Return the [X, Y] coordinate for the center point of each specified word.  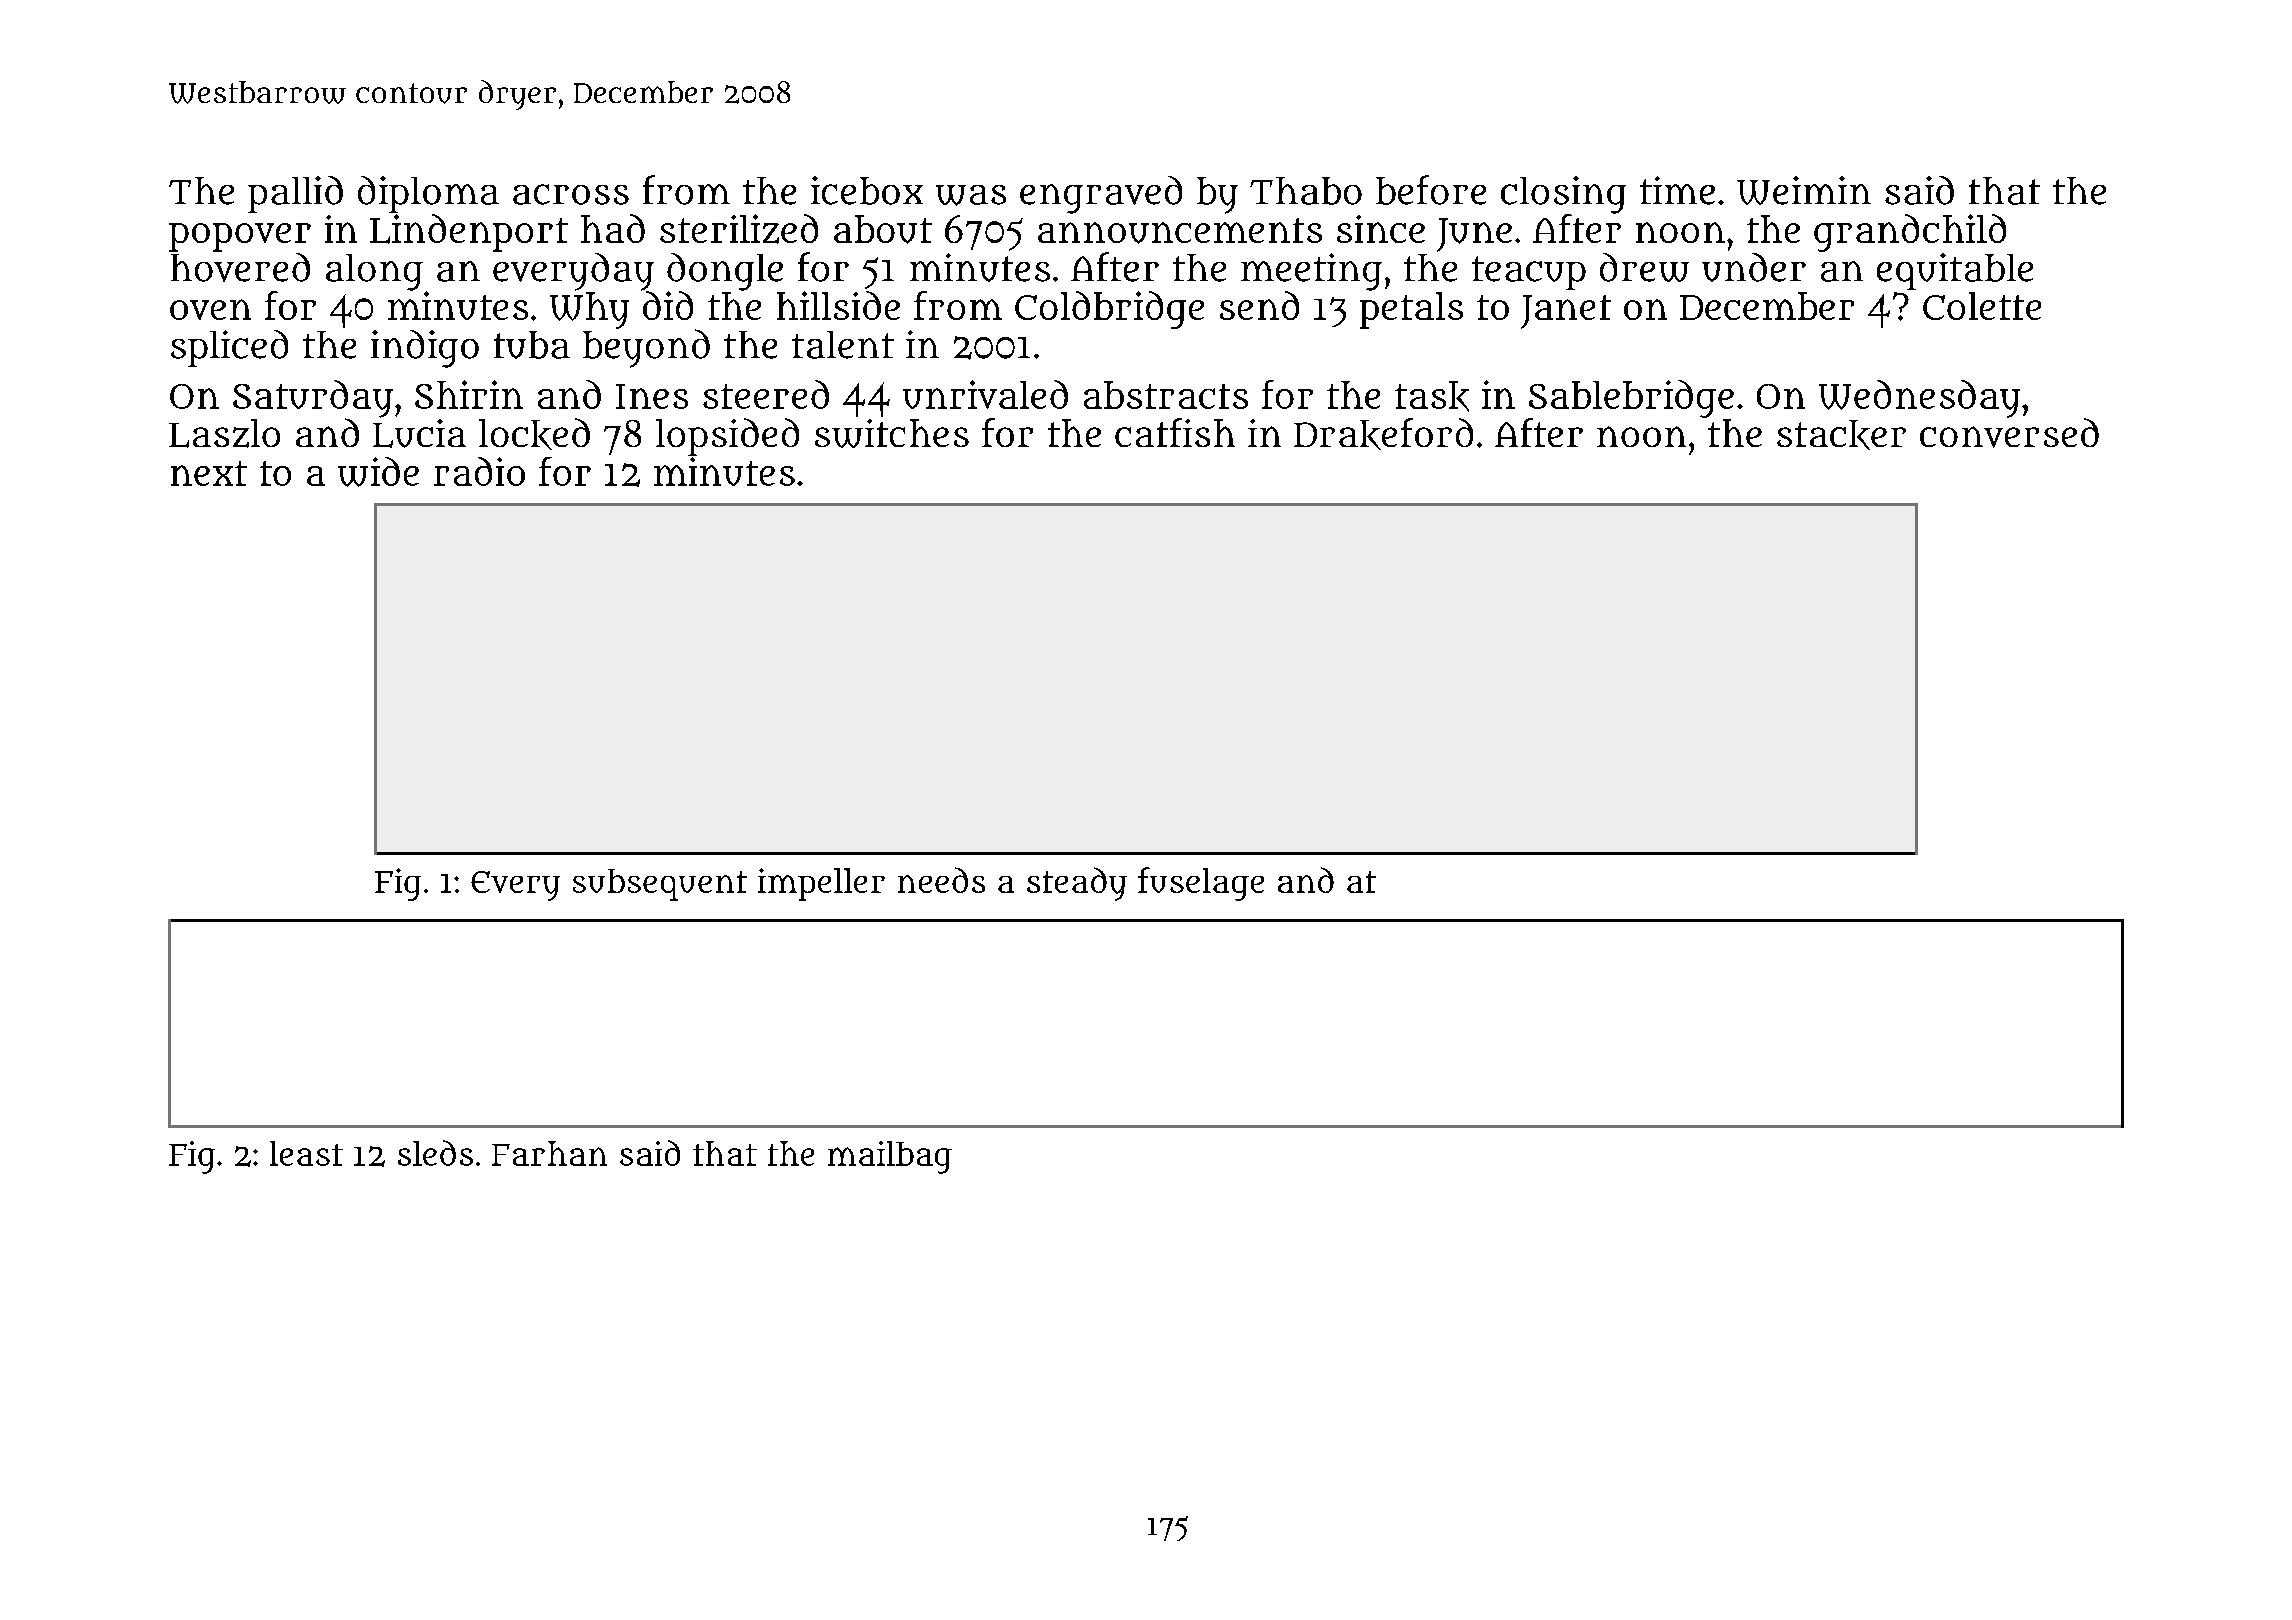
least [306, 1153]
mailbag [890, 1157]
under [1754, 267]
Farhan [549, 1153]
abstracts [1166, 395]
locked [534, 434]
